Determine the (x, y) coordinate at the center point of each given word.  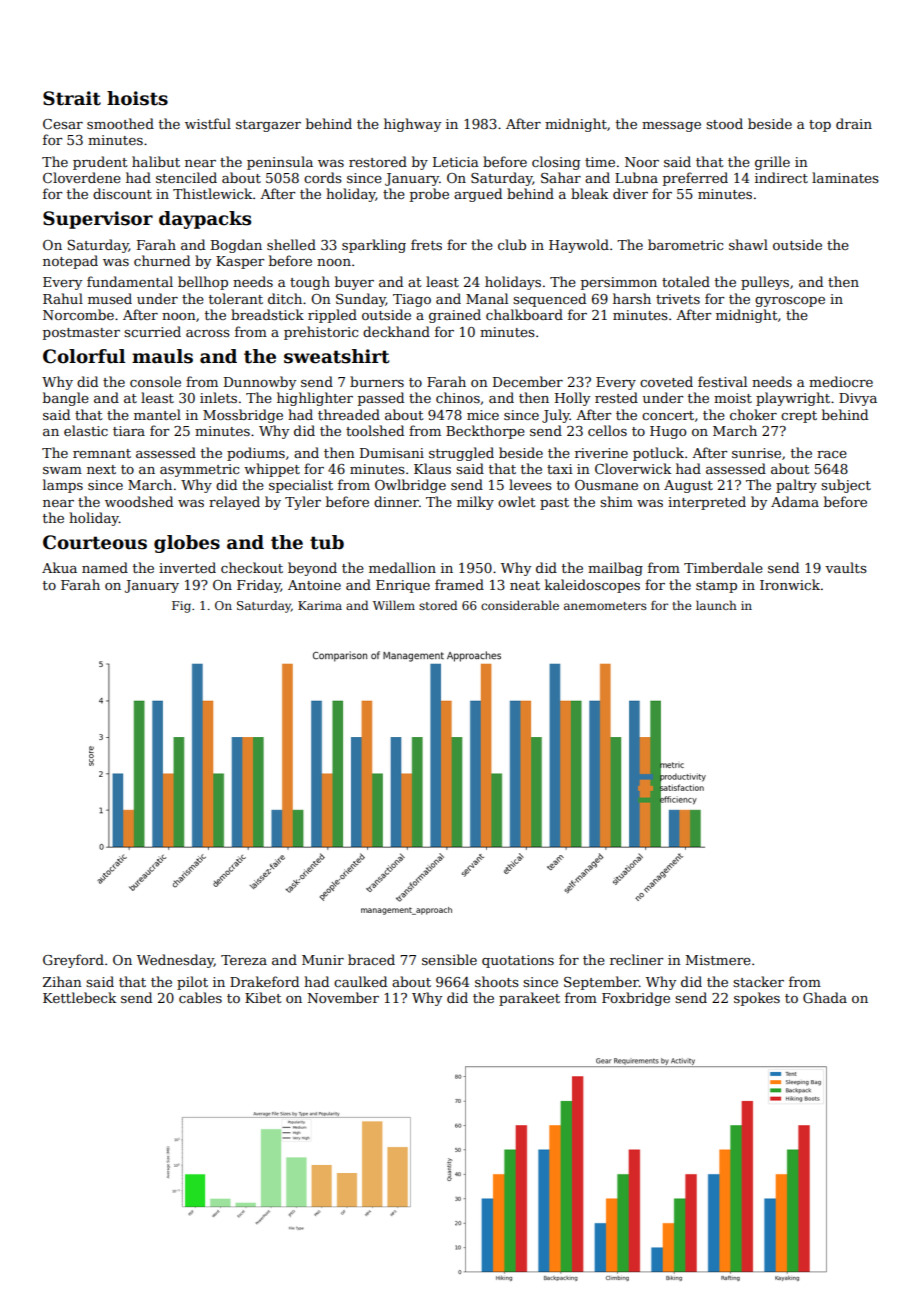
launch (716, 605)
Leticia (456, 162)
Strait (72, 98)
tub (327, 542)
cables (200, 997)
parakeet (529, 999)
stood (724, 123)
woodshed (139, 501)
